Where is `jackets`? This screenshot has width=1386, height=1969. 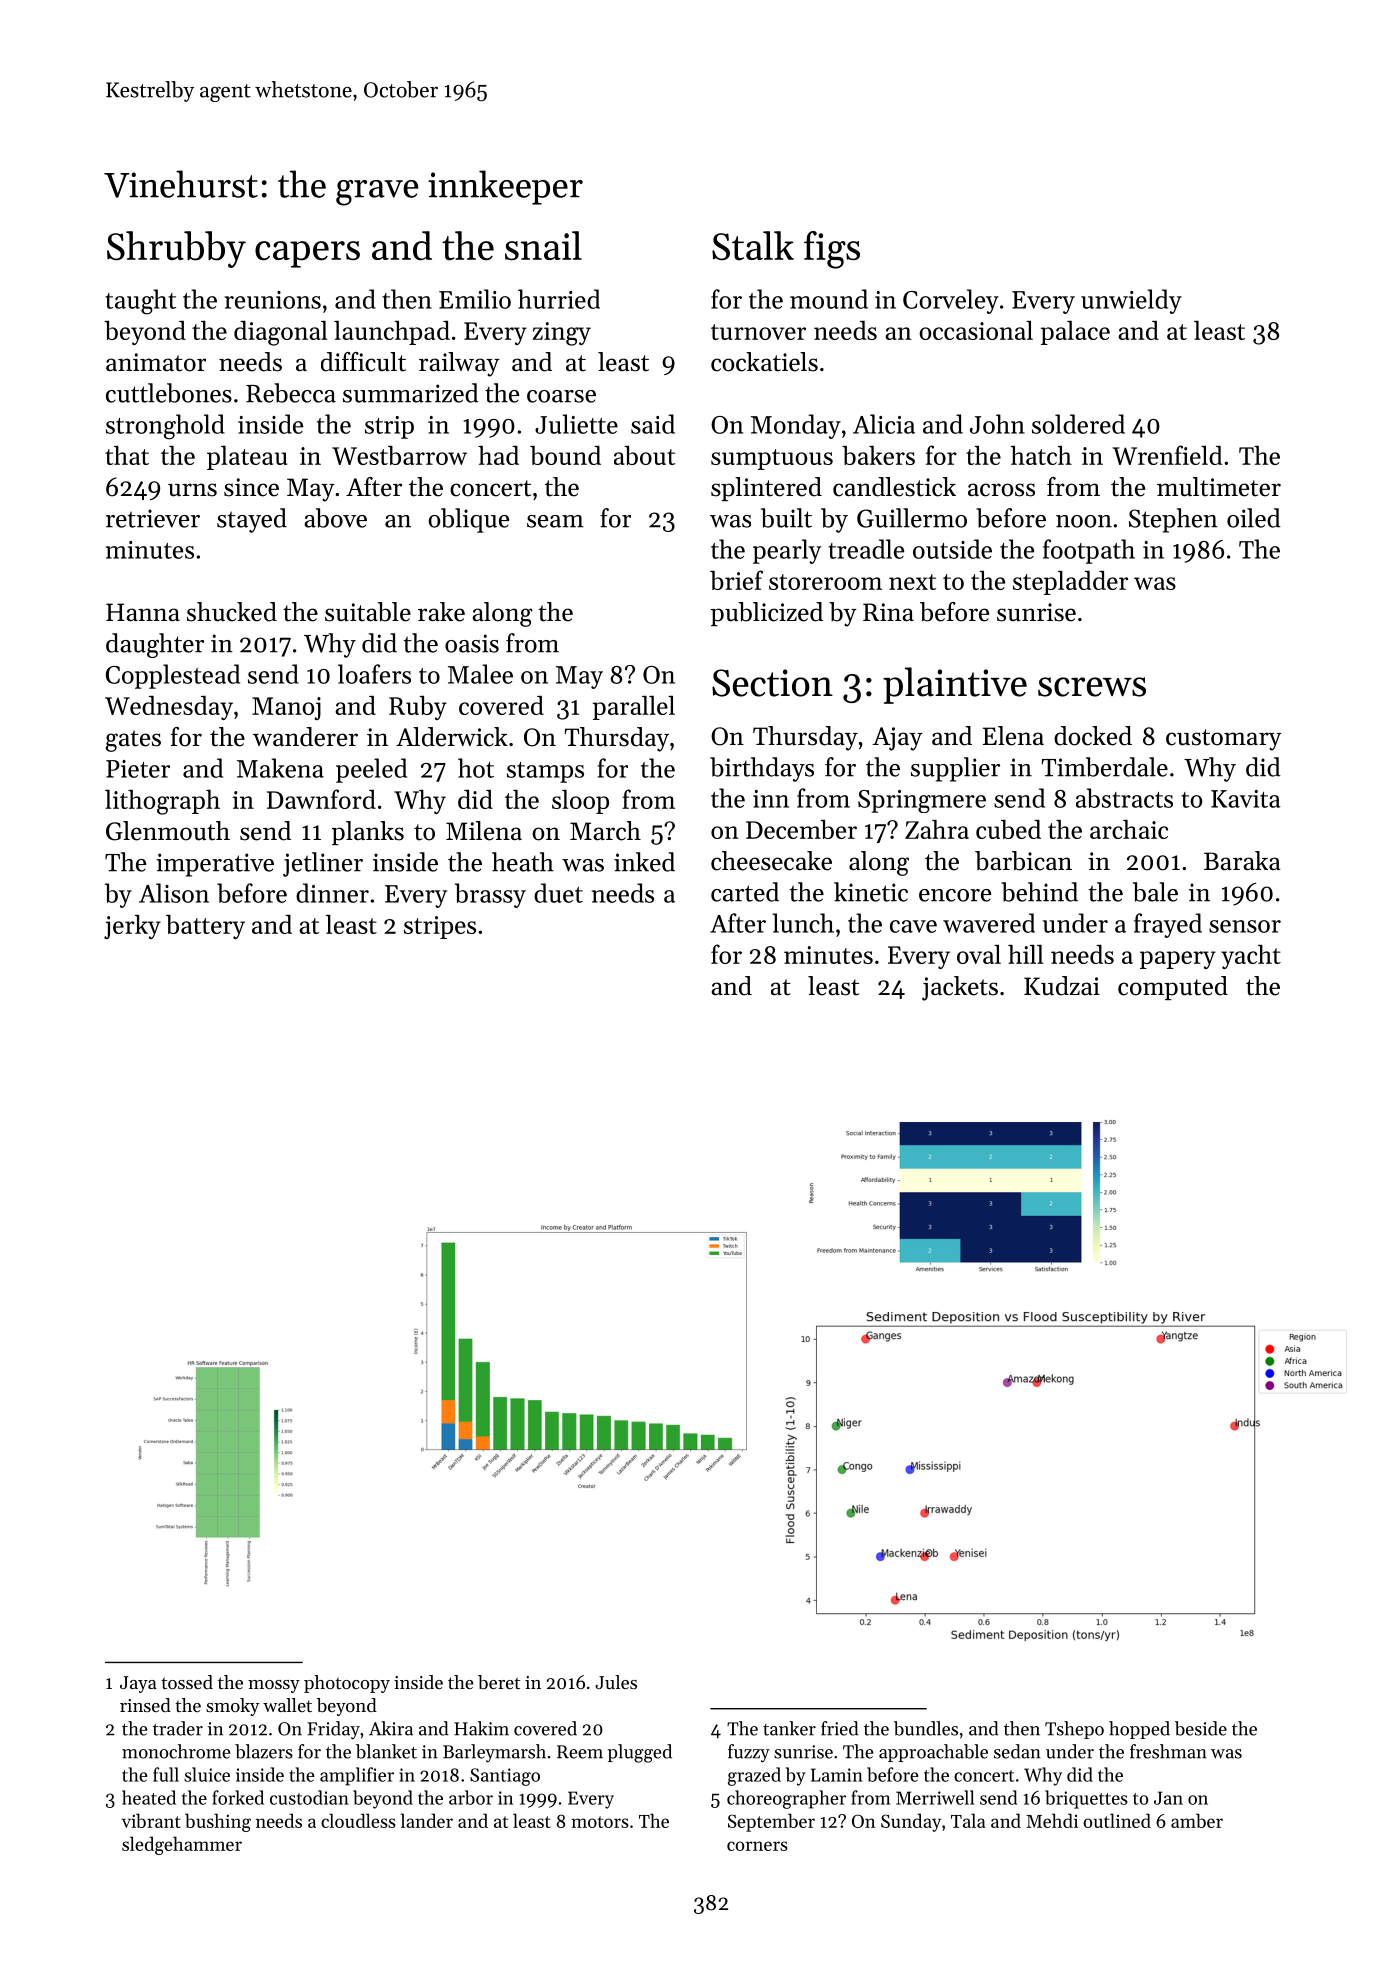 jackets is located at coordinates (960, 988).
